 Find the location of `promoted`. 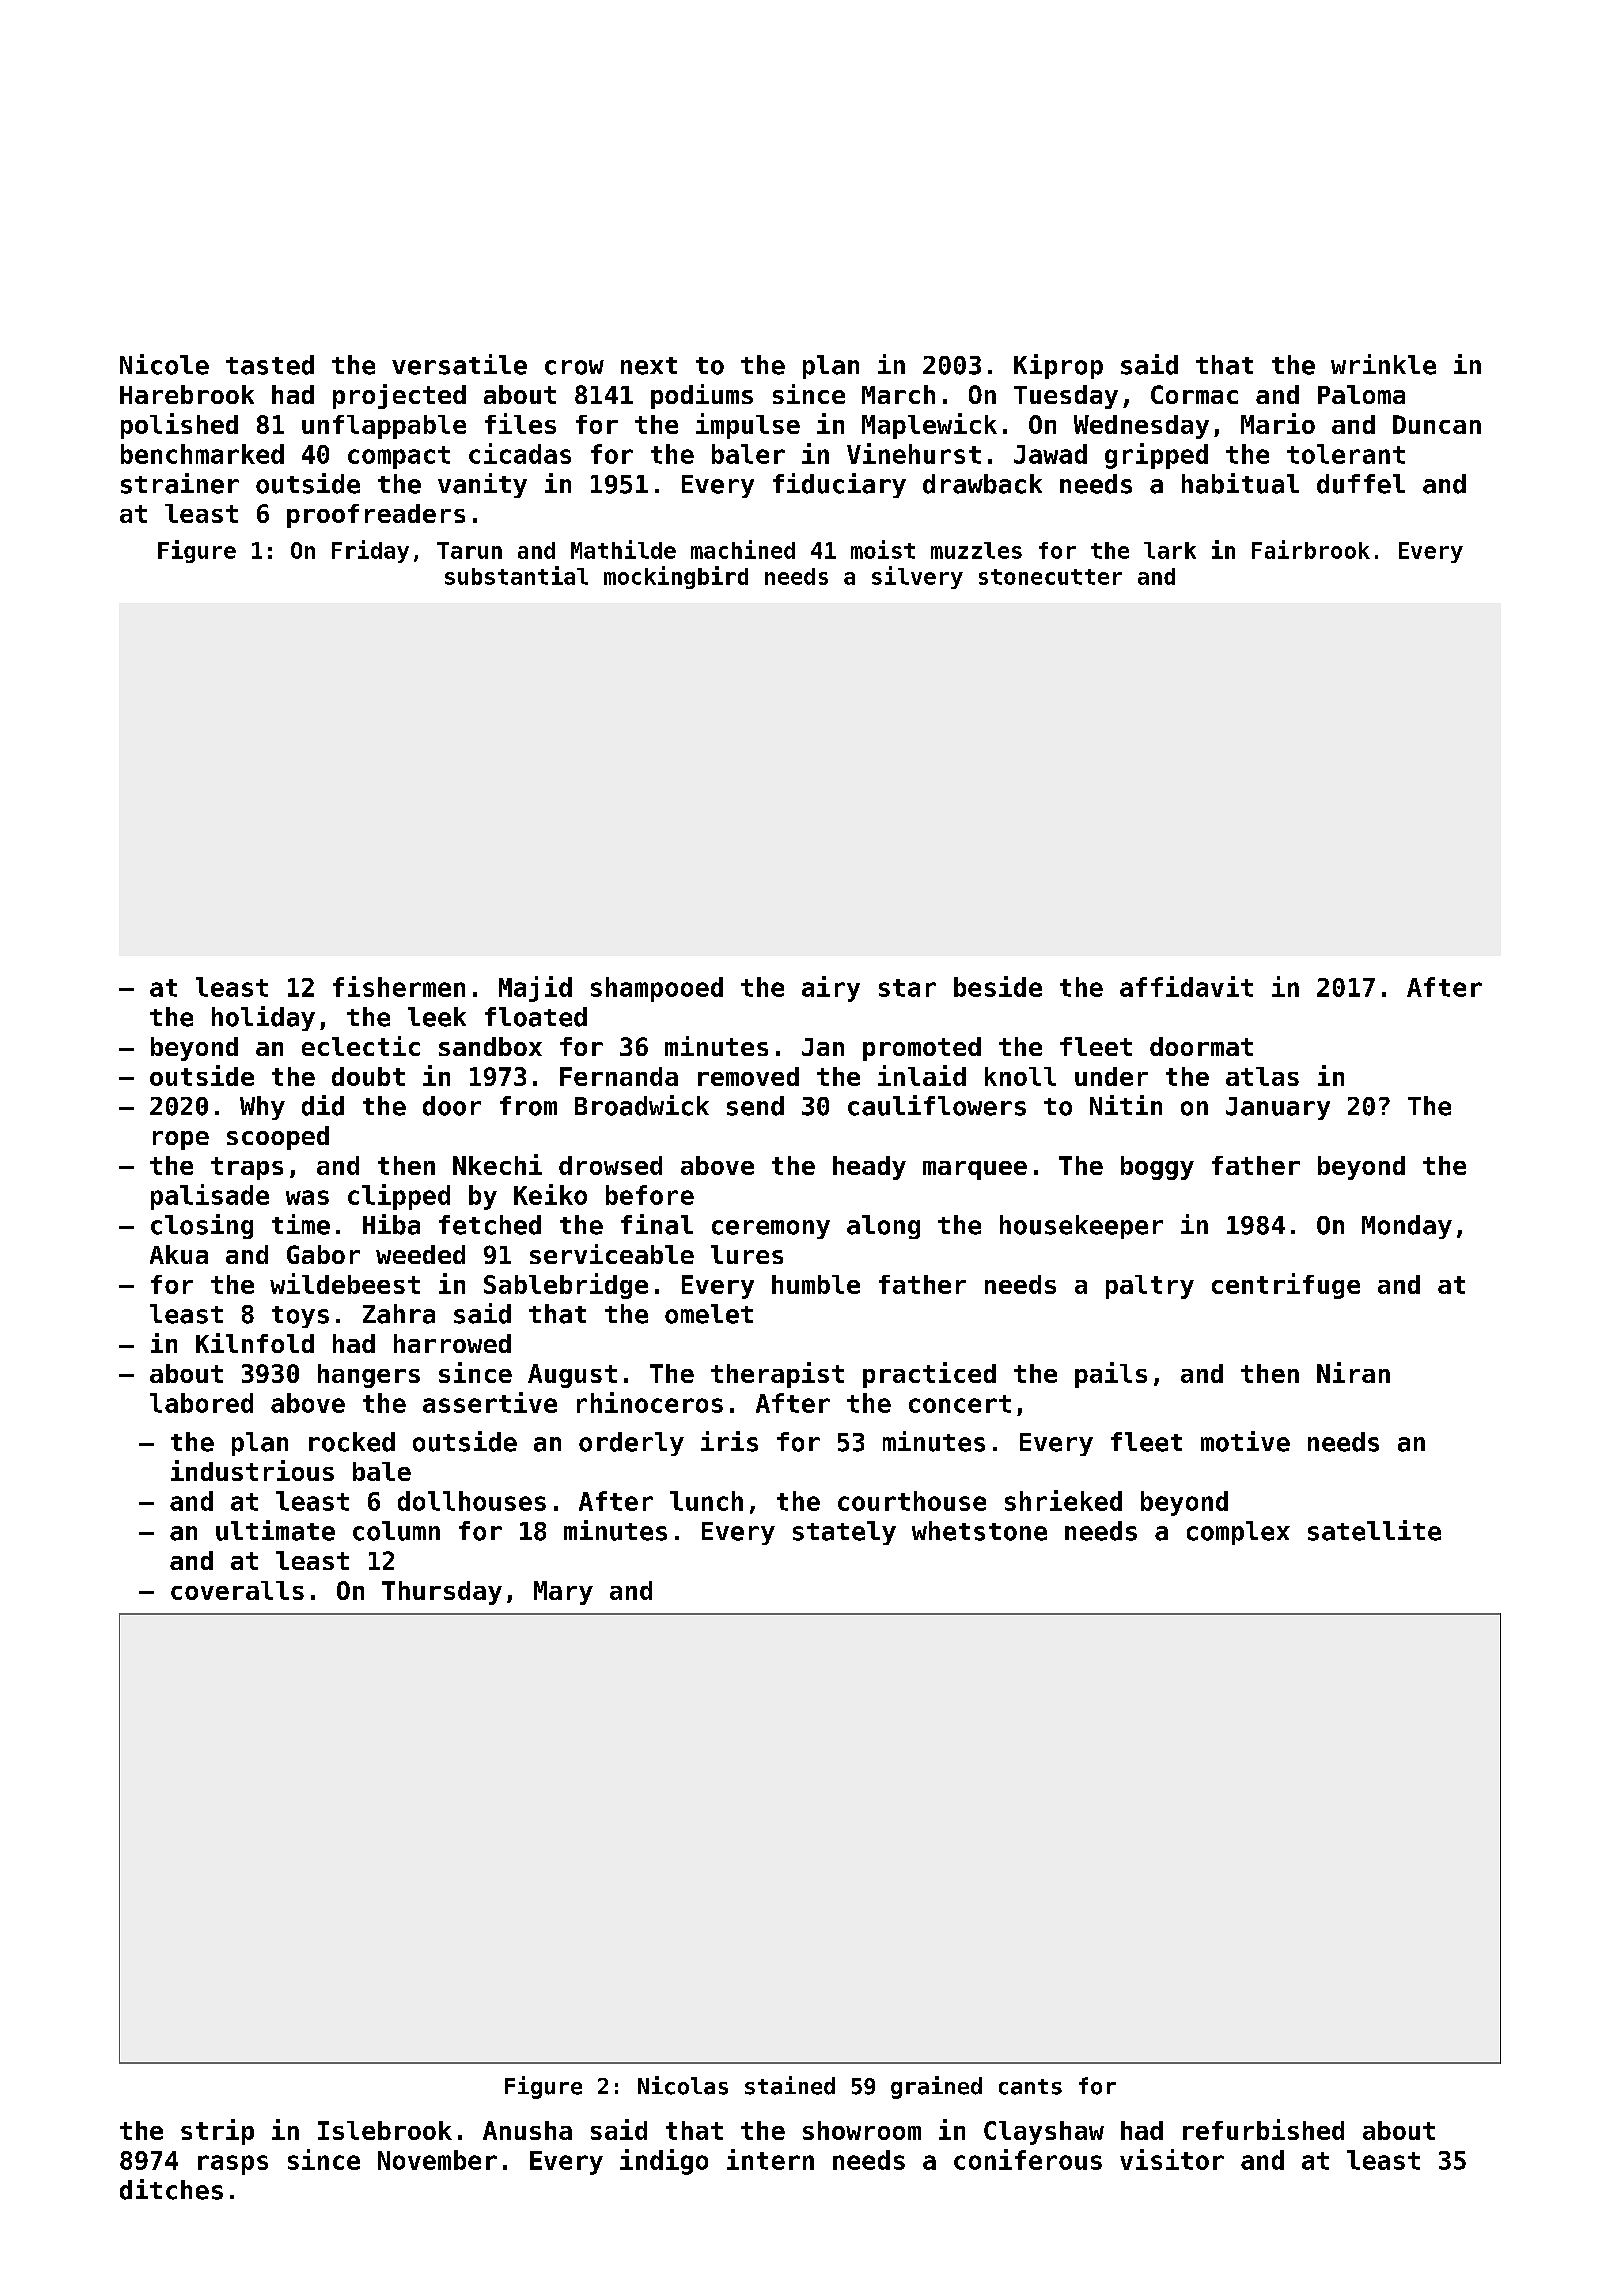

promoted is located at coordinates (922, 1049).
